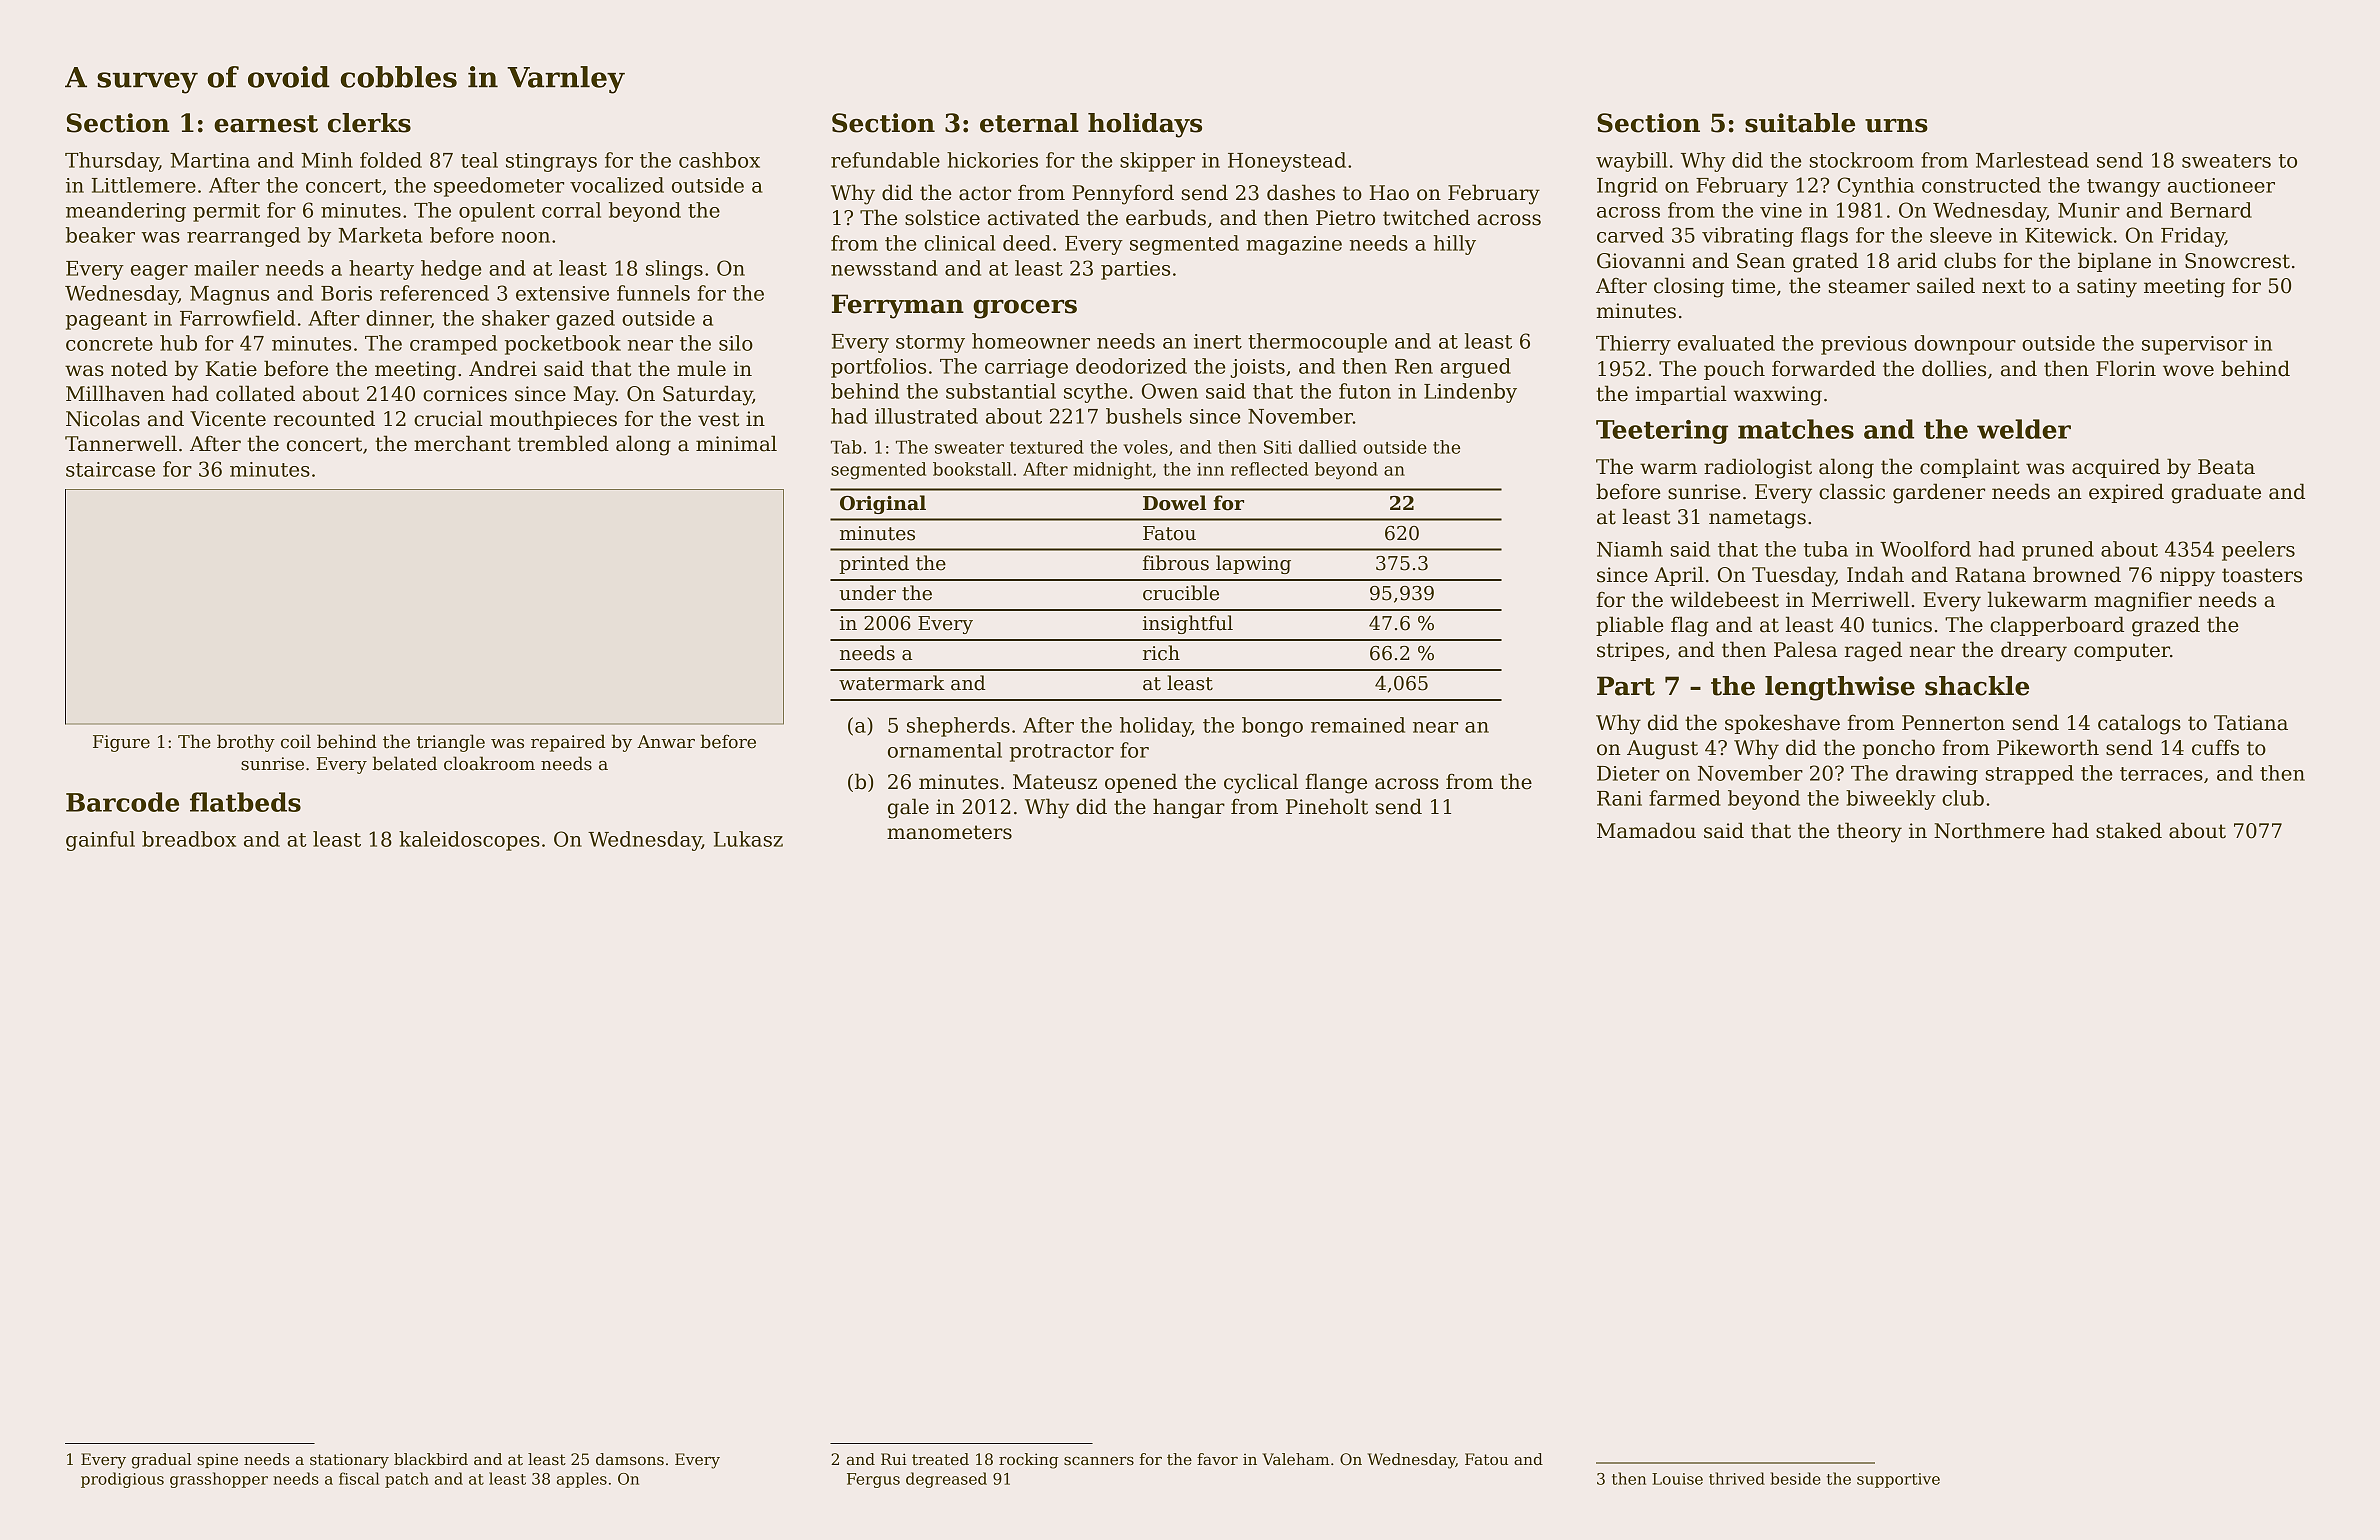 The height and width of the screenshot is (1540, 2380). Describe the element at coordinates (885, 160) in the screenshot. I see `refundable` at that location.
